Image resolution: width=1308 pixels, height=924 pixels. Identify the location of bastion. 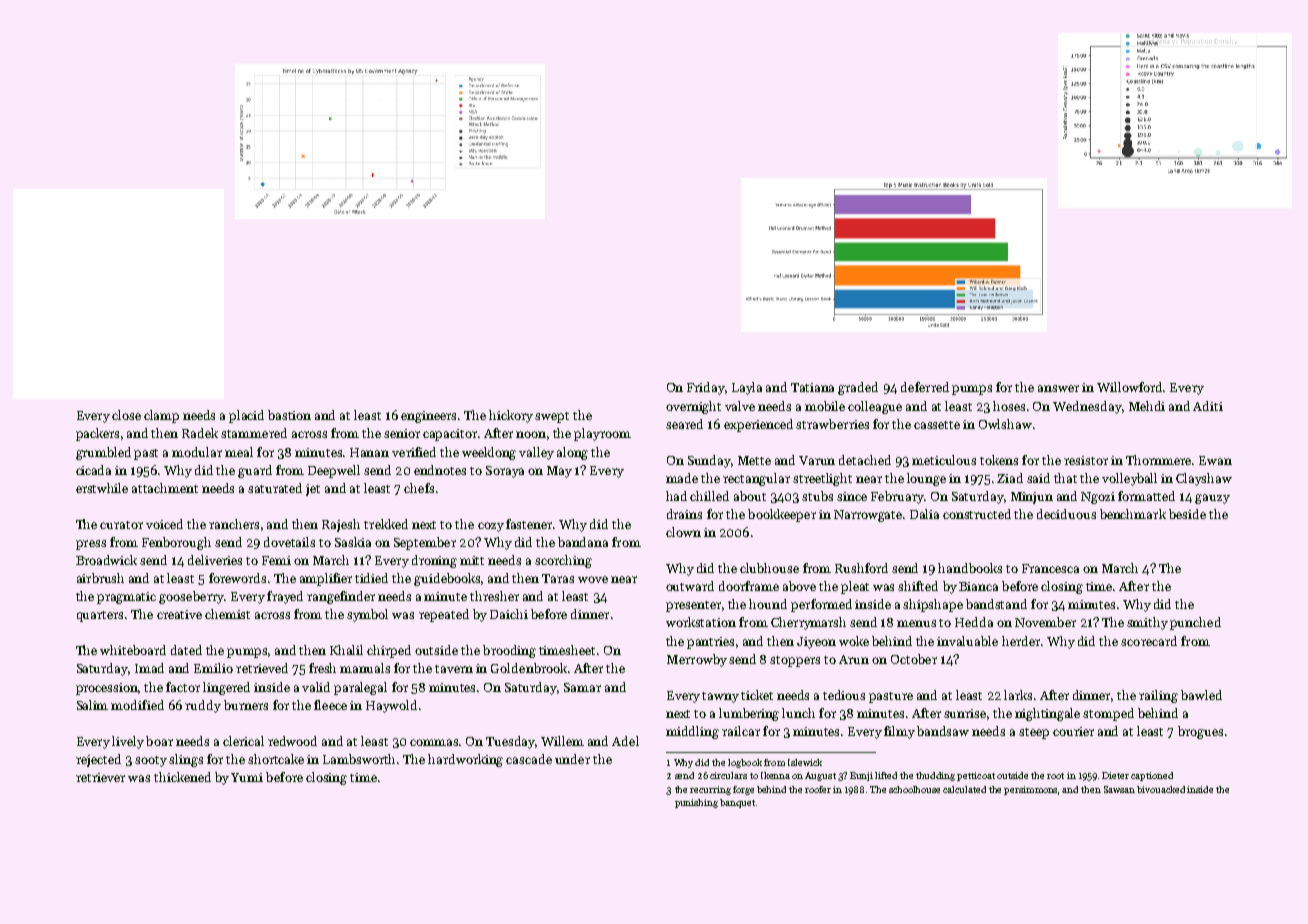
(289, 415).
